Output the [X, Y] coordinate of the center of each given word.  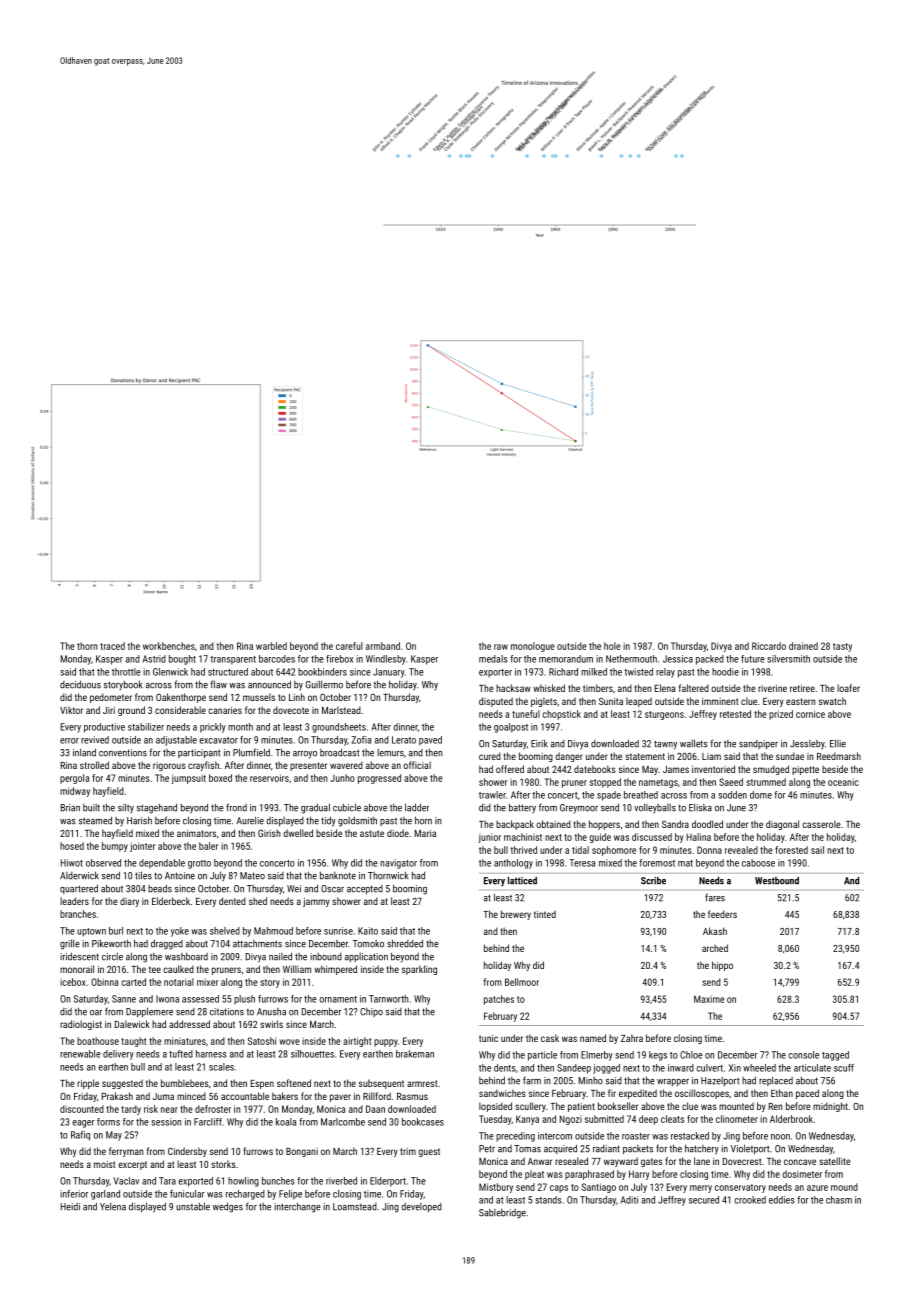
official [417, 765]
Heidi [70, 1207]
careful [349, 646]
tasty [842, 647]
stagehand [157, 808]
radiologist [81, 1025]
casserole [821, 824]
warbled [271, 646]
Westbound [777, 881]
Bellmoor [522, 982]
